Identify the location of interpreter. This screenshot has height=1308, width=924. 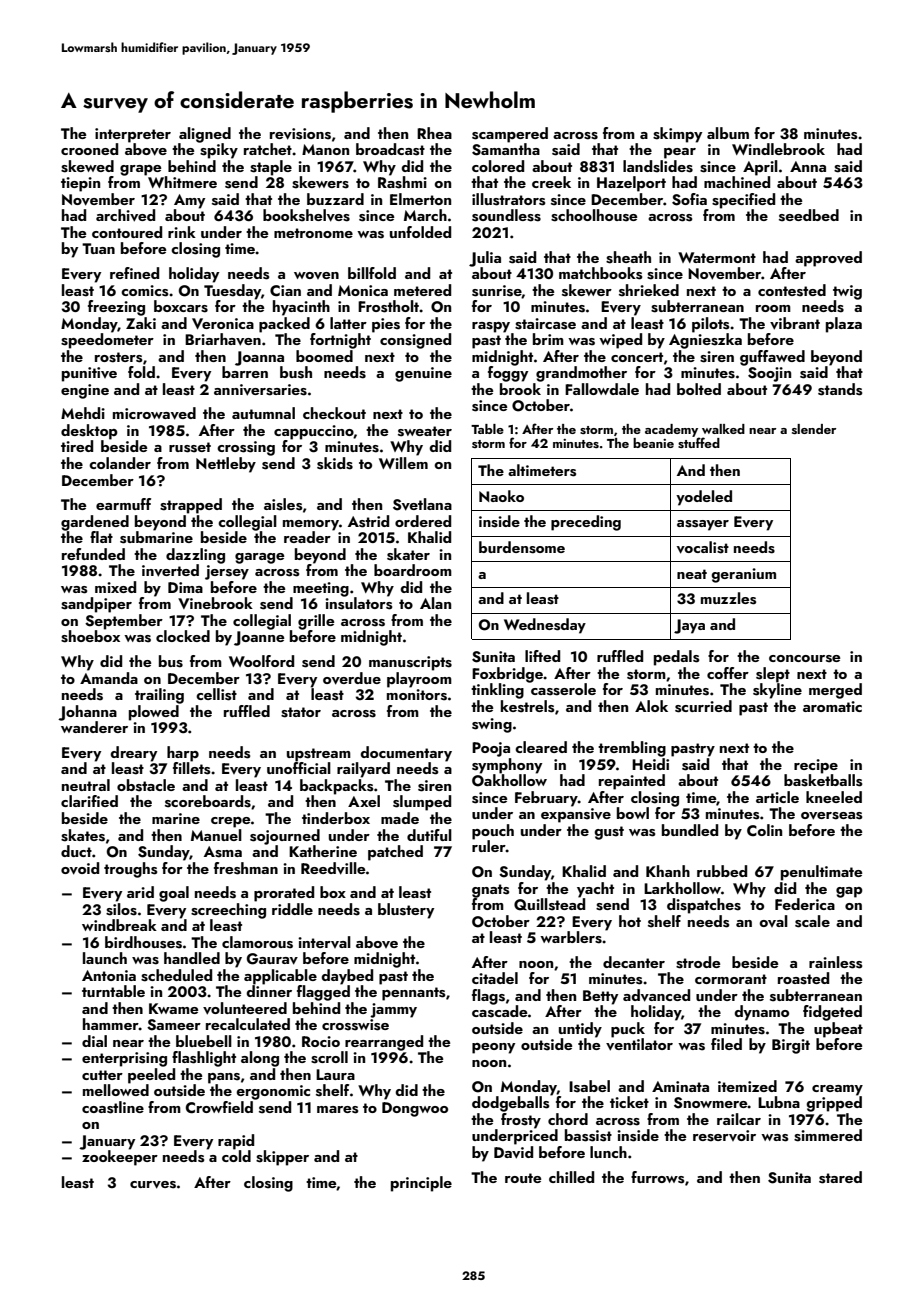
(133, 135).
